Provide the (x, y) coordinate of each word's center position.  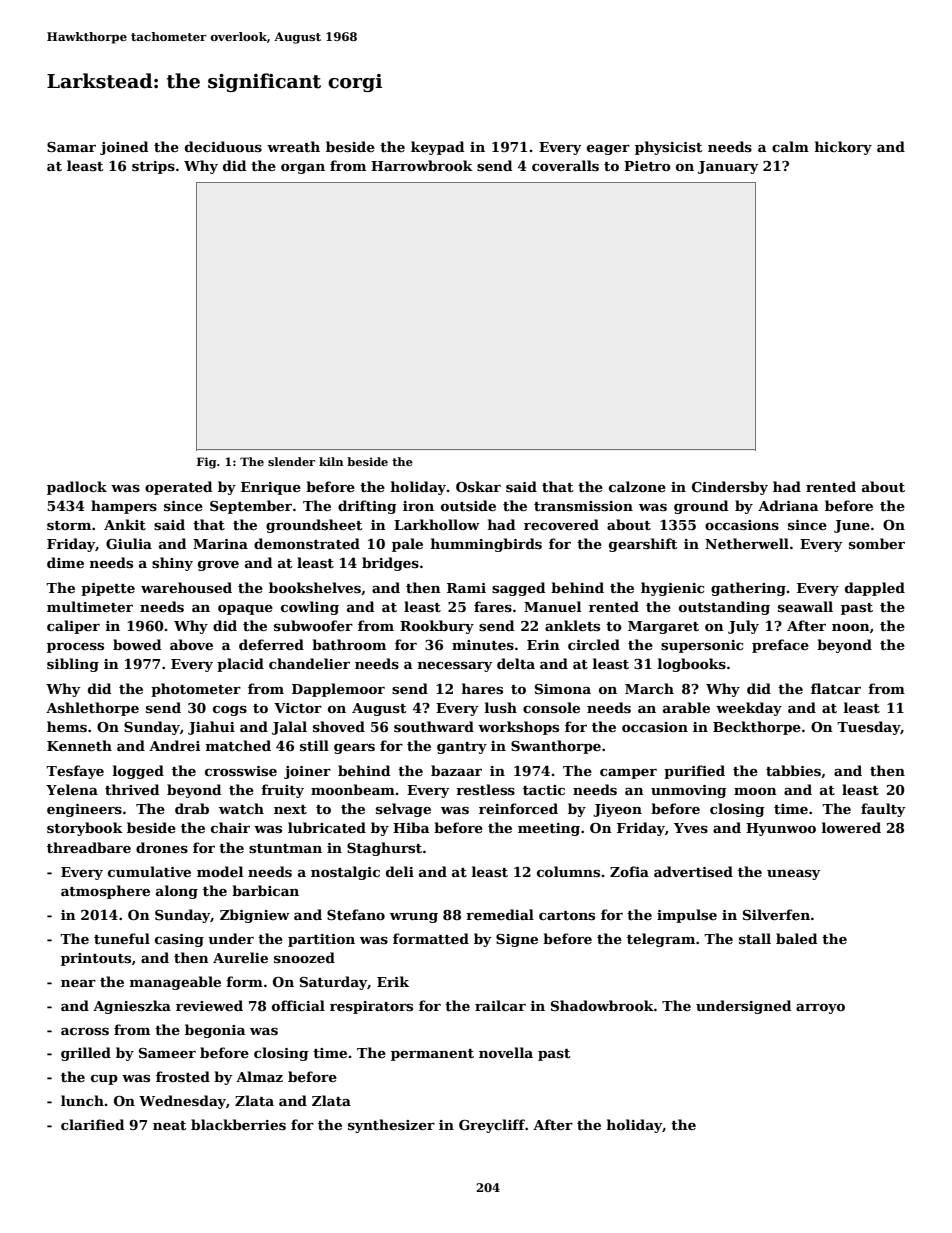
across (85, 1031)
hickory (843, 148)
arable (686, 707)
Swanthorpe (556, 747)
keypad (437, 148)
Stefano (356, 914)
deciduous (223, 146)
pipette (108, 589)
